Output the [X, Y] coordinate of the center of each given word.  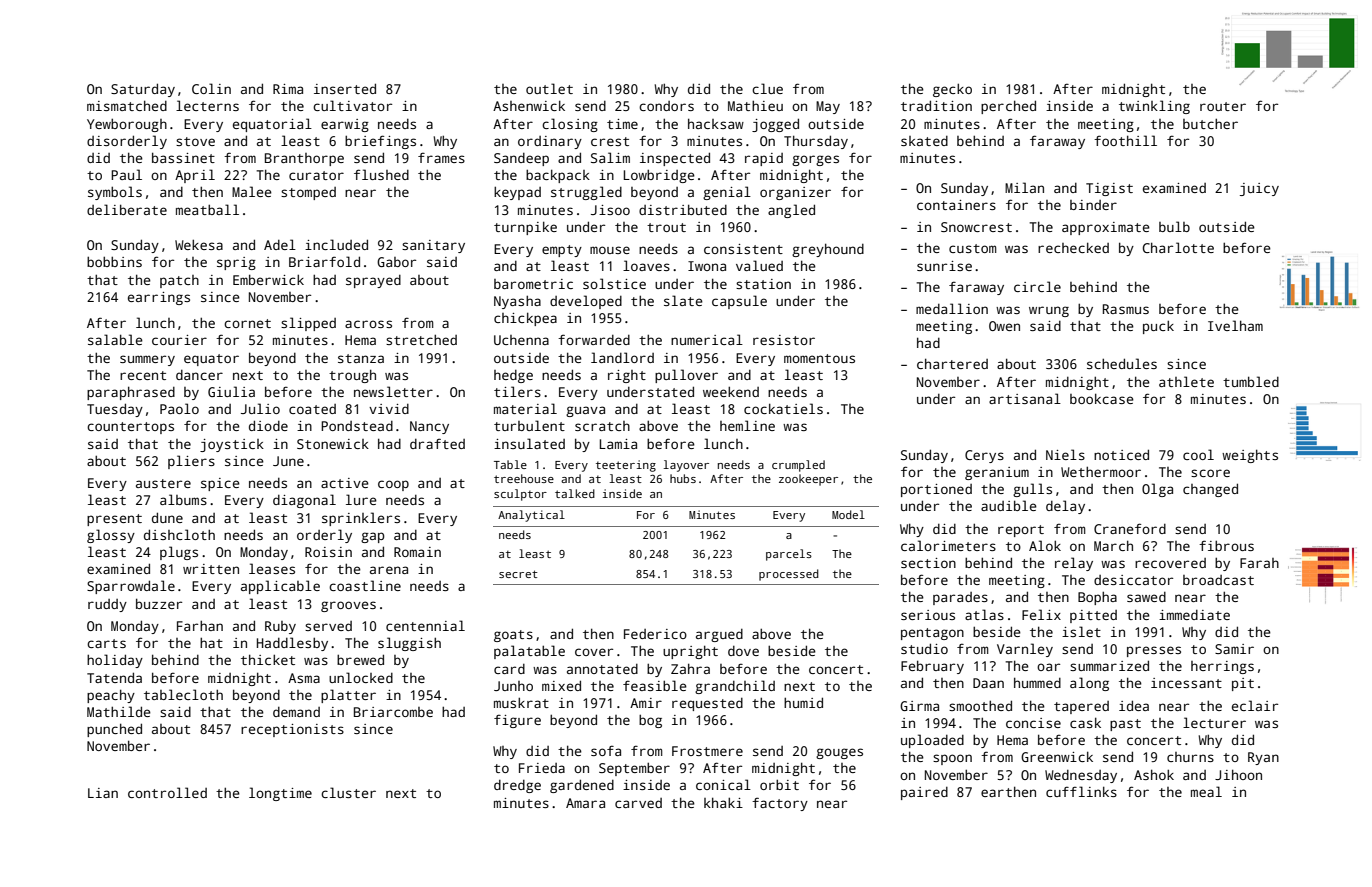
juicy [1259, 189]
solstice [614, 283]
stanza [361, 358]
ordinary [550, 142]
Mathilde [119, 711]
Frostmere [707, 751]
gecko [952, 90]
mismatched [127, 105]
